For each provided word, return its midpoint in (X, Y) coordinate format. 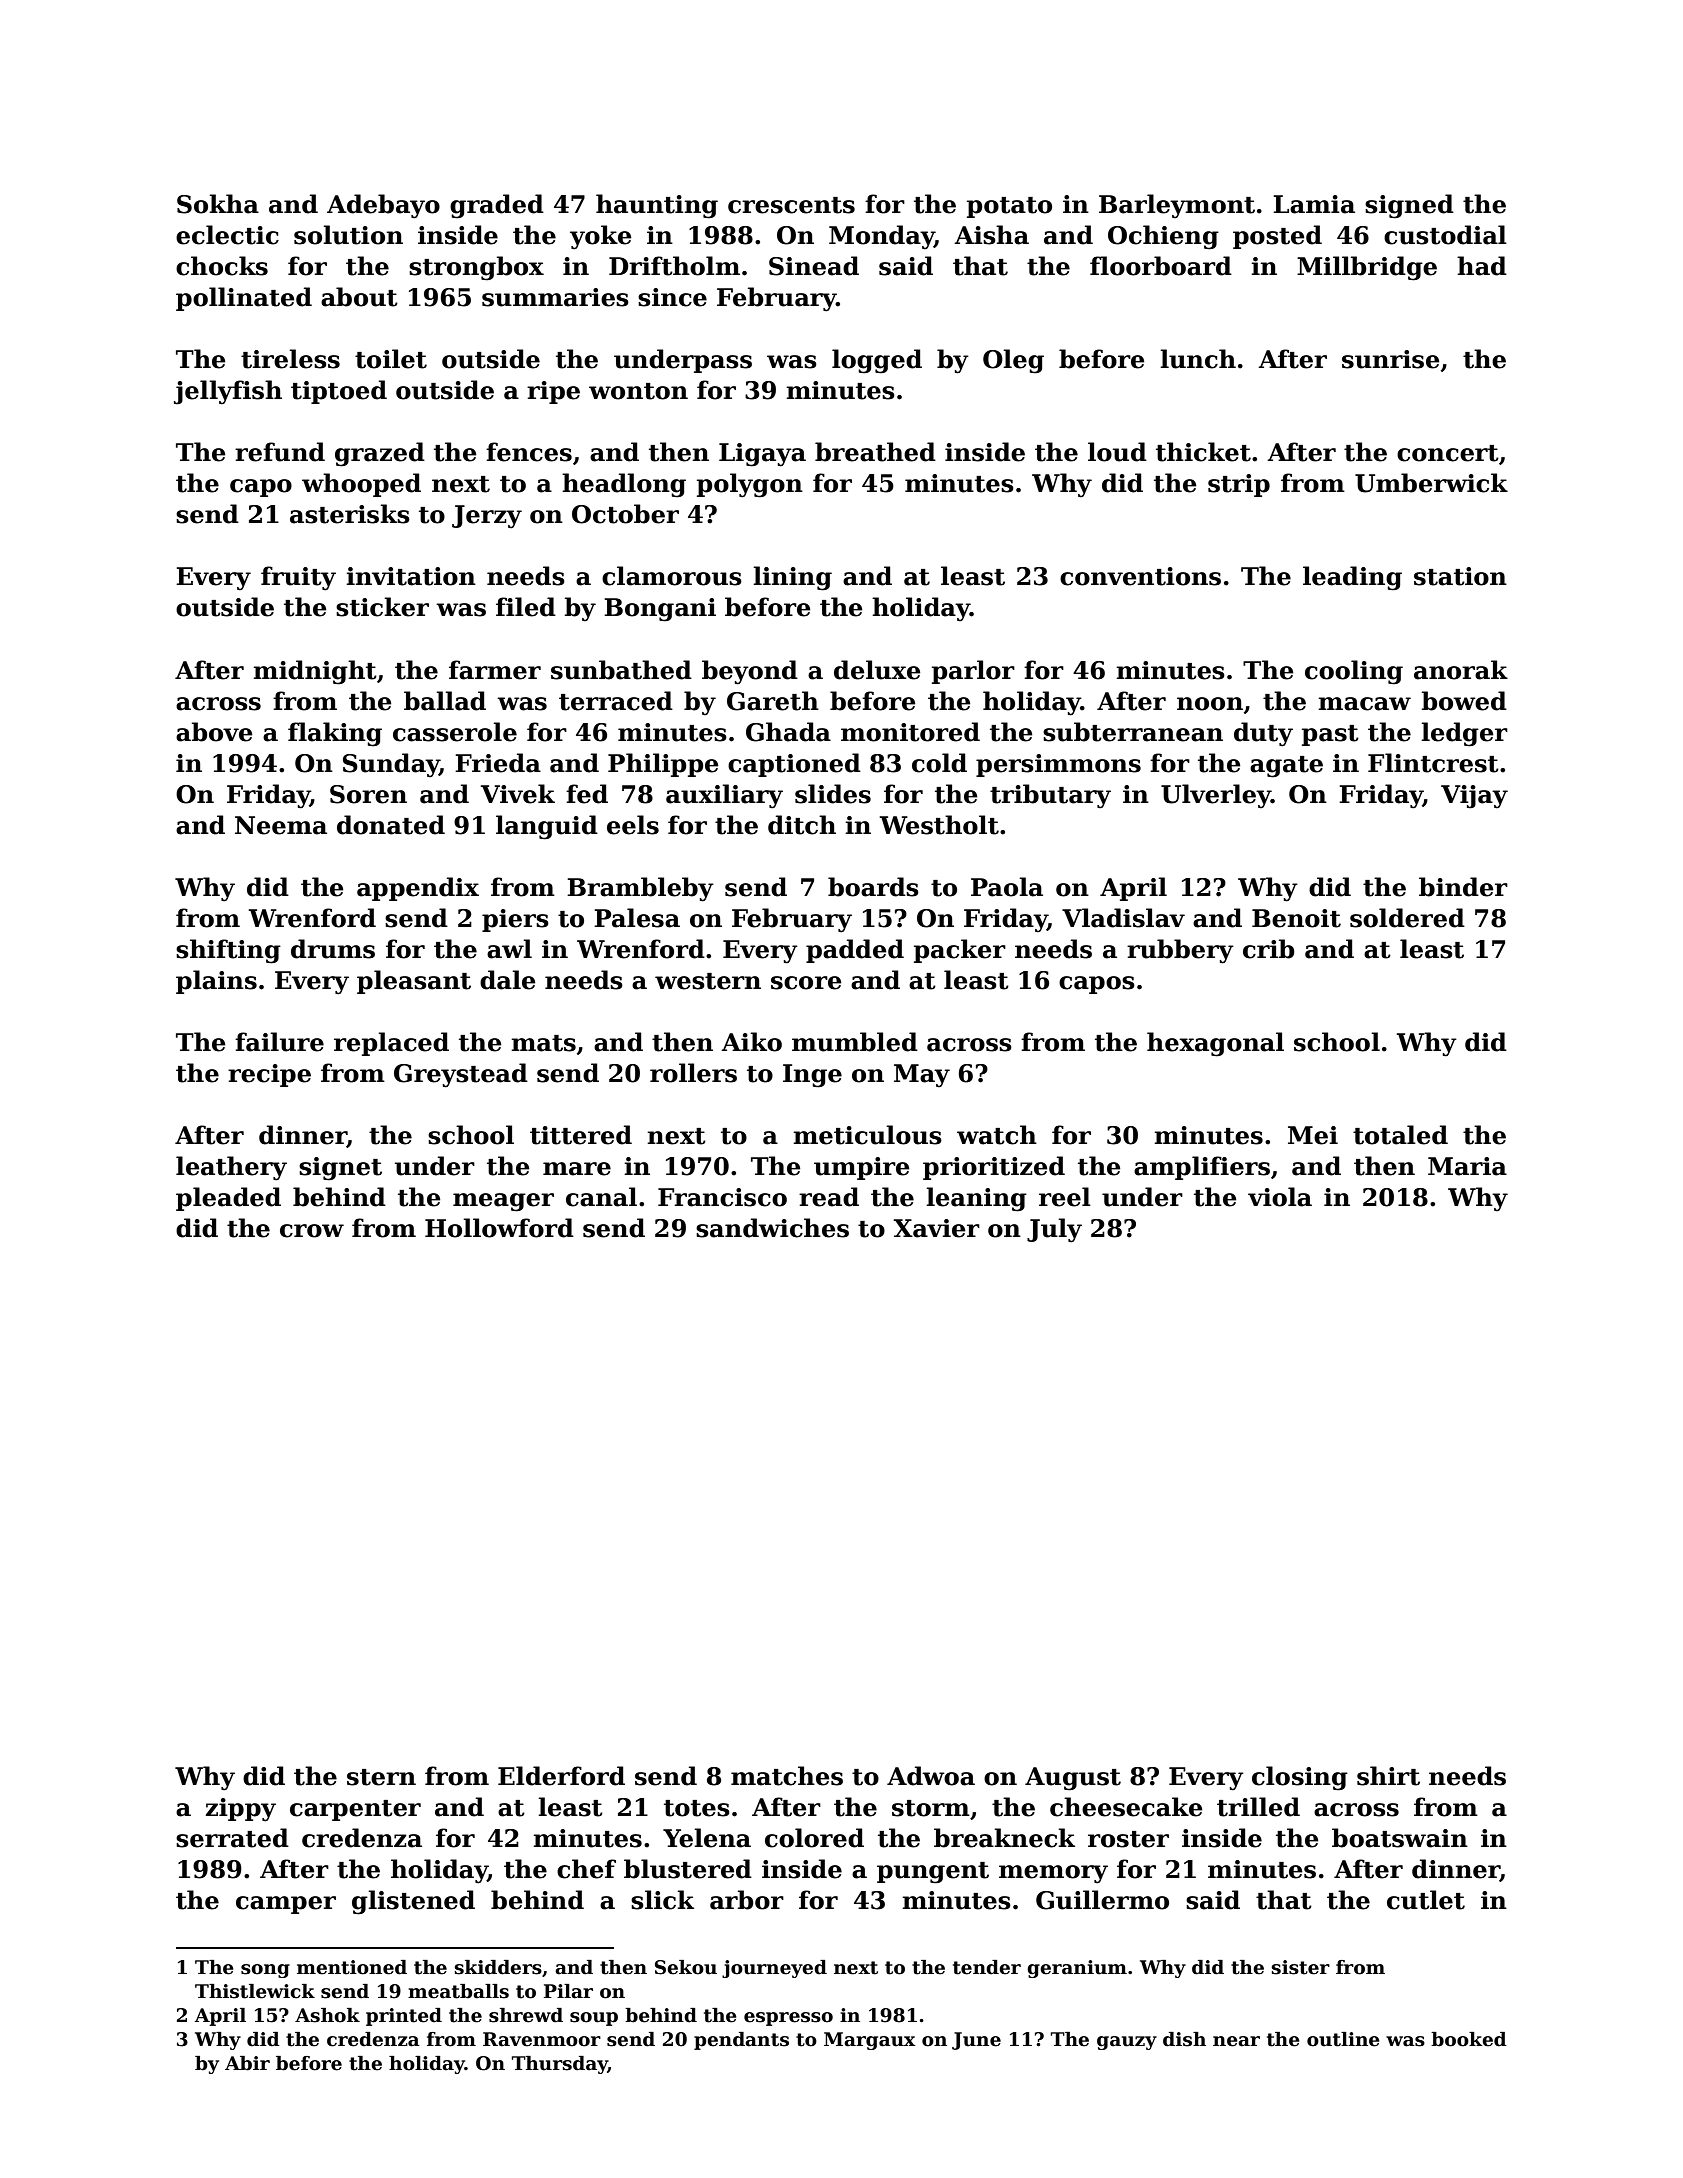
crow (312, 1231)
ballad (445, 701)
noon (1210, 704)
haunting (657, 206)
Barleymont (1177, 206)
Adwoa (931, 1776)
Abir (247, 2063)
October (625, 514)
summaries (555, 297)
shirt (1388, 1776)
